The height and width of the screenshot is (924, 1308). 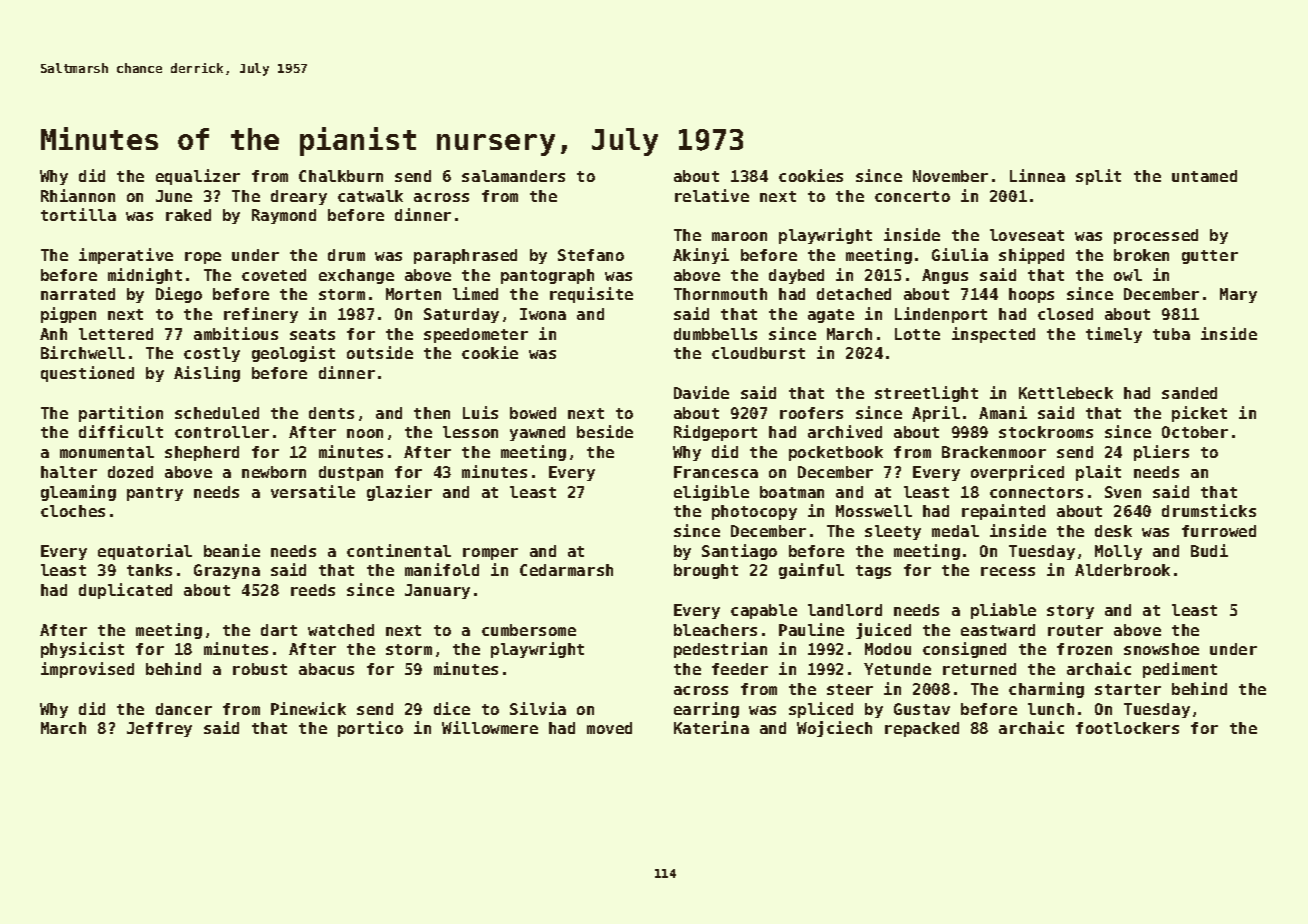 I want to click on Raymond, so click(x=284, y=216).
